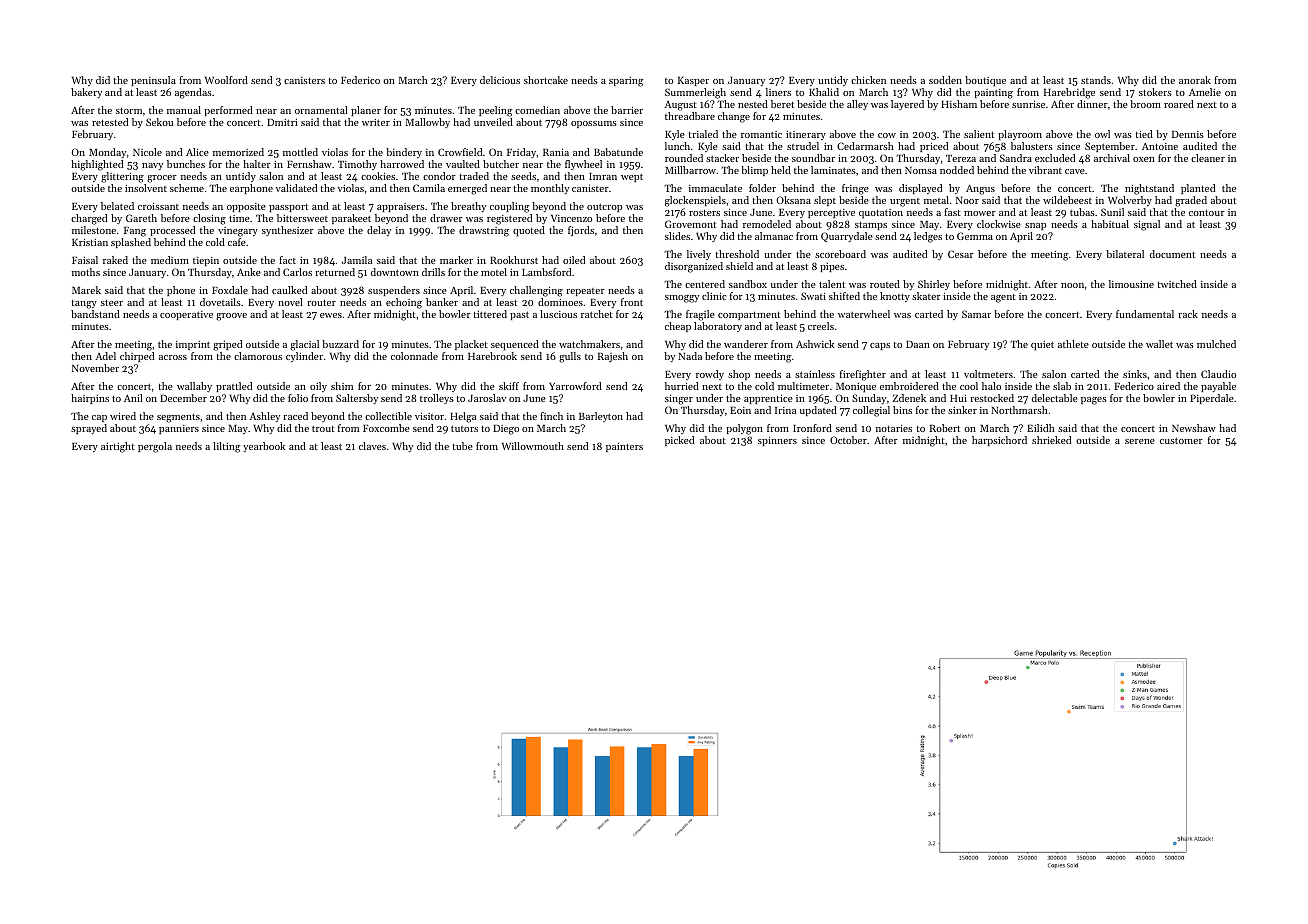  Describe the element at coordinates (110, 122) in the screenshot. I see `retested` at that location.
